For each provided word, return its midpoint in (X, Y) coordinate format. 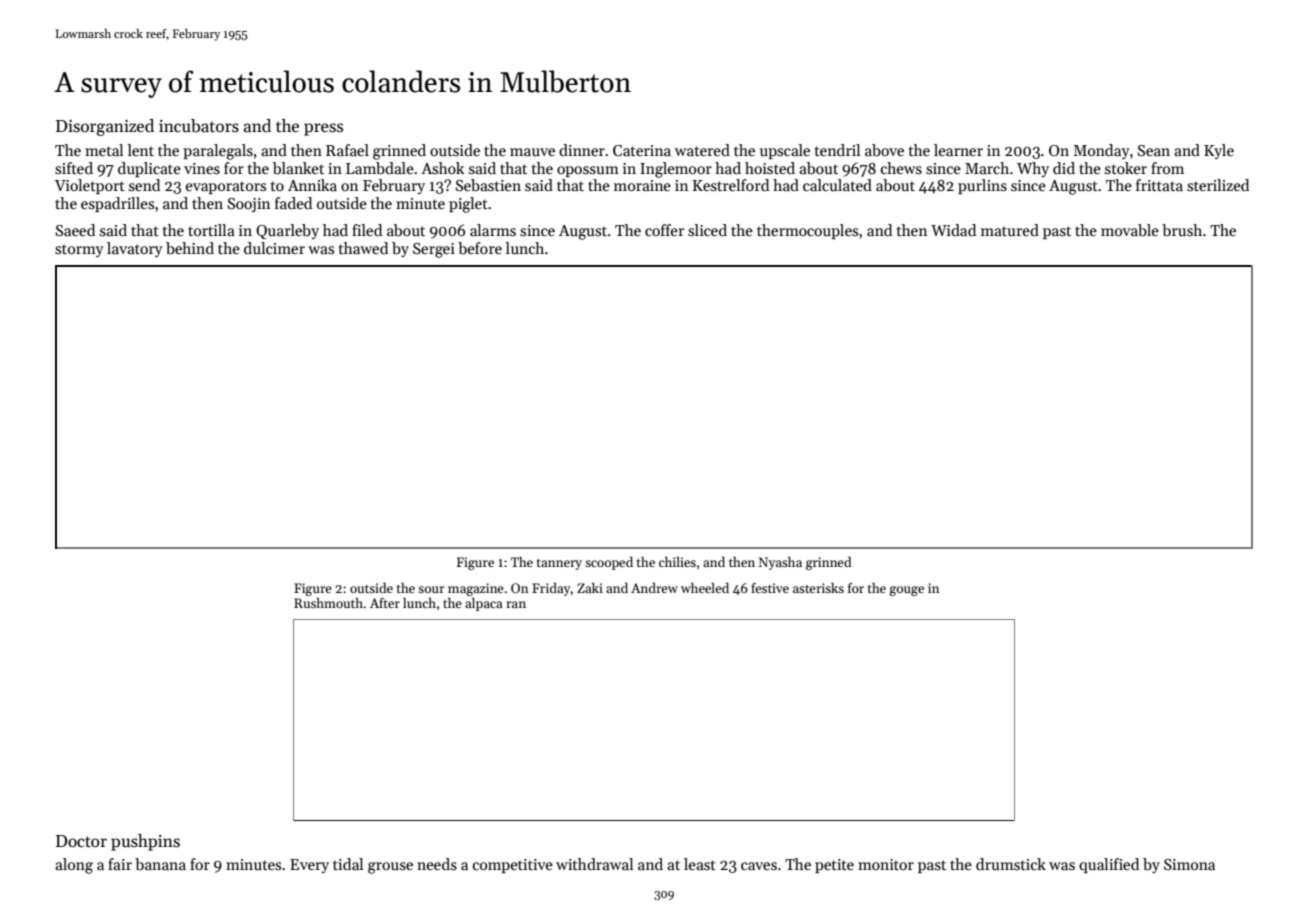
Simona (1189, 864)
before (480, 248)
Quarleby (287, 231)
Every (309, 866)
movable (1130, 230)
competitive (513, 866)
